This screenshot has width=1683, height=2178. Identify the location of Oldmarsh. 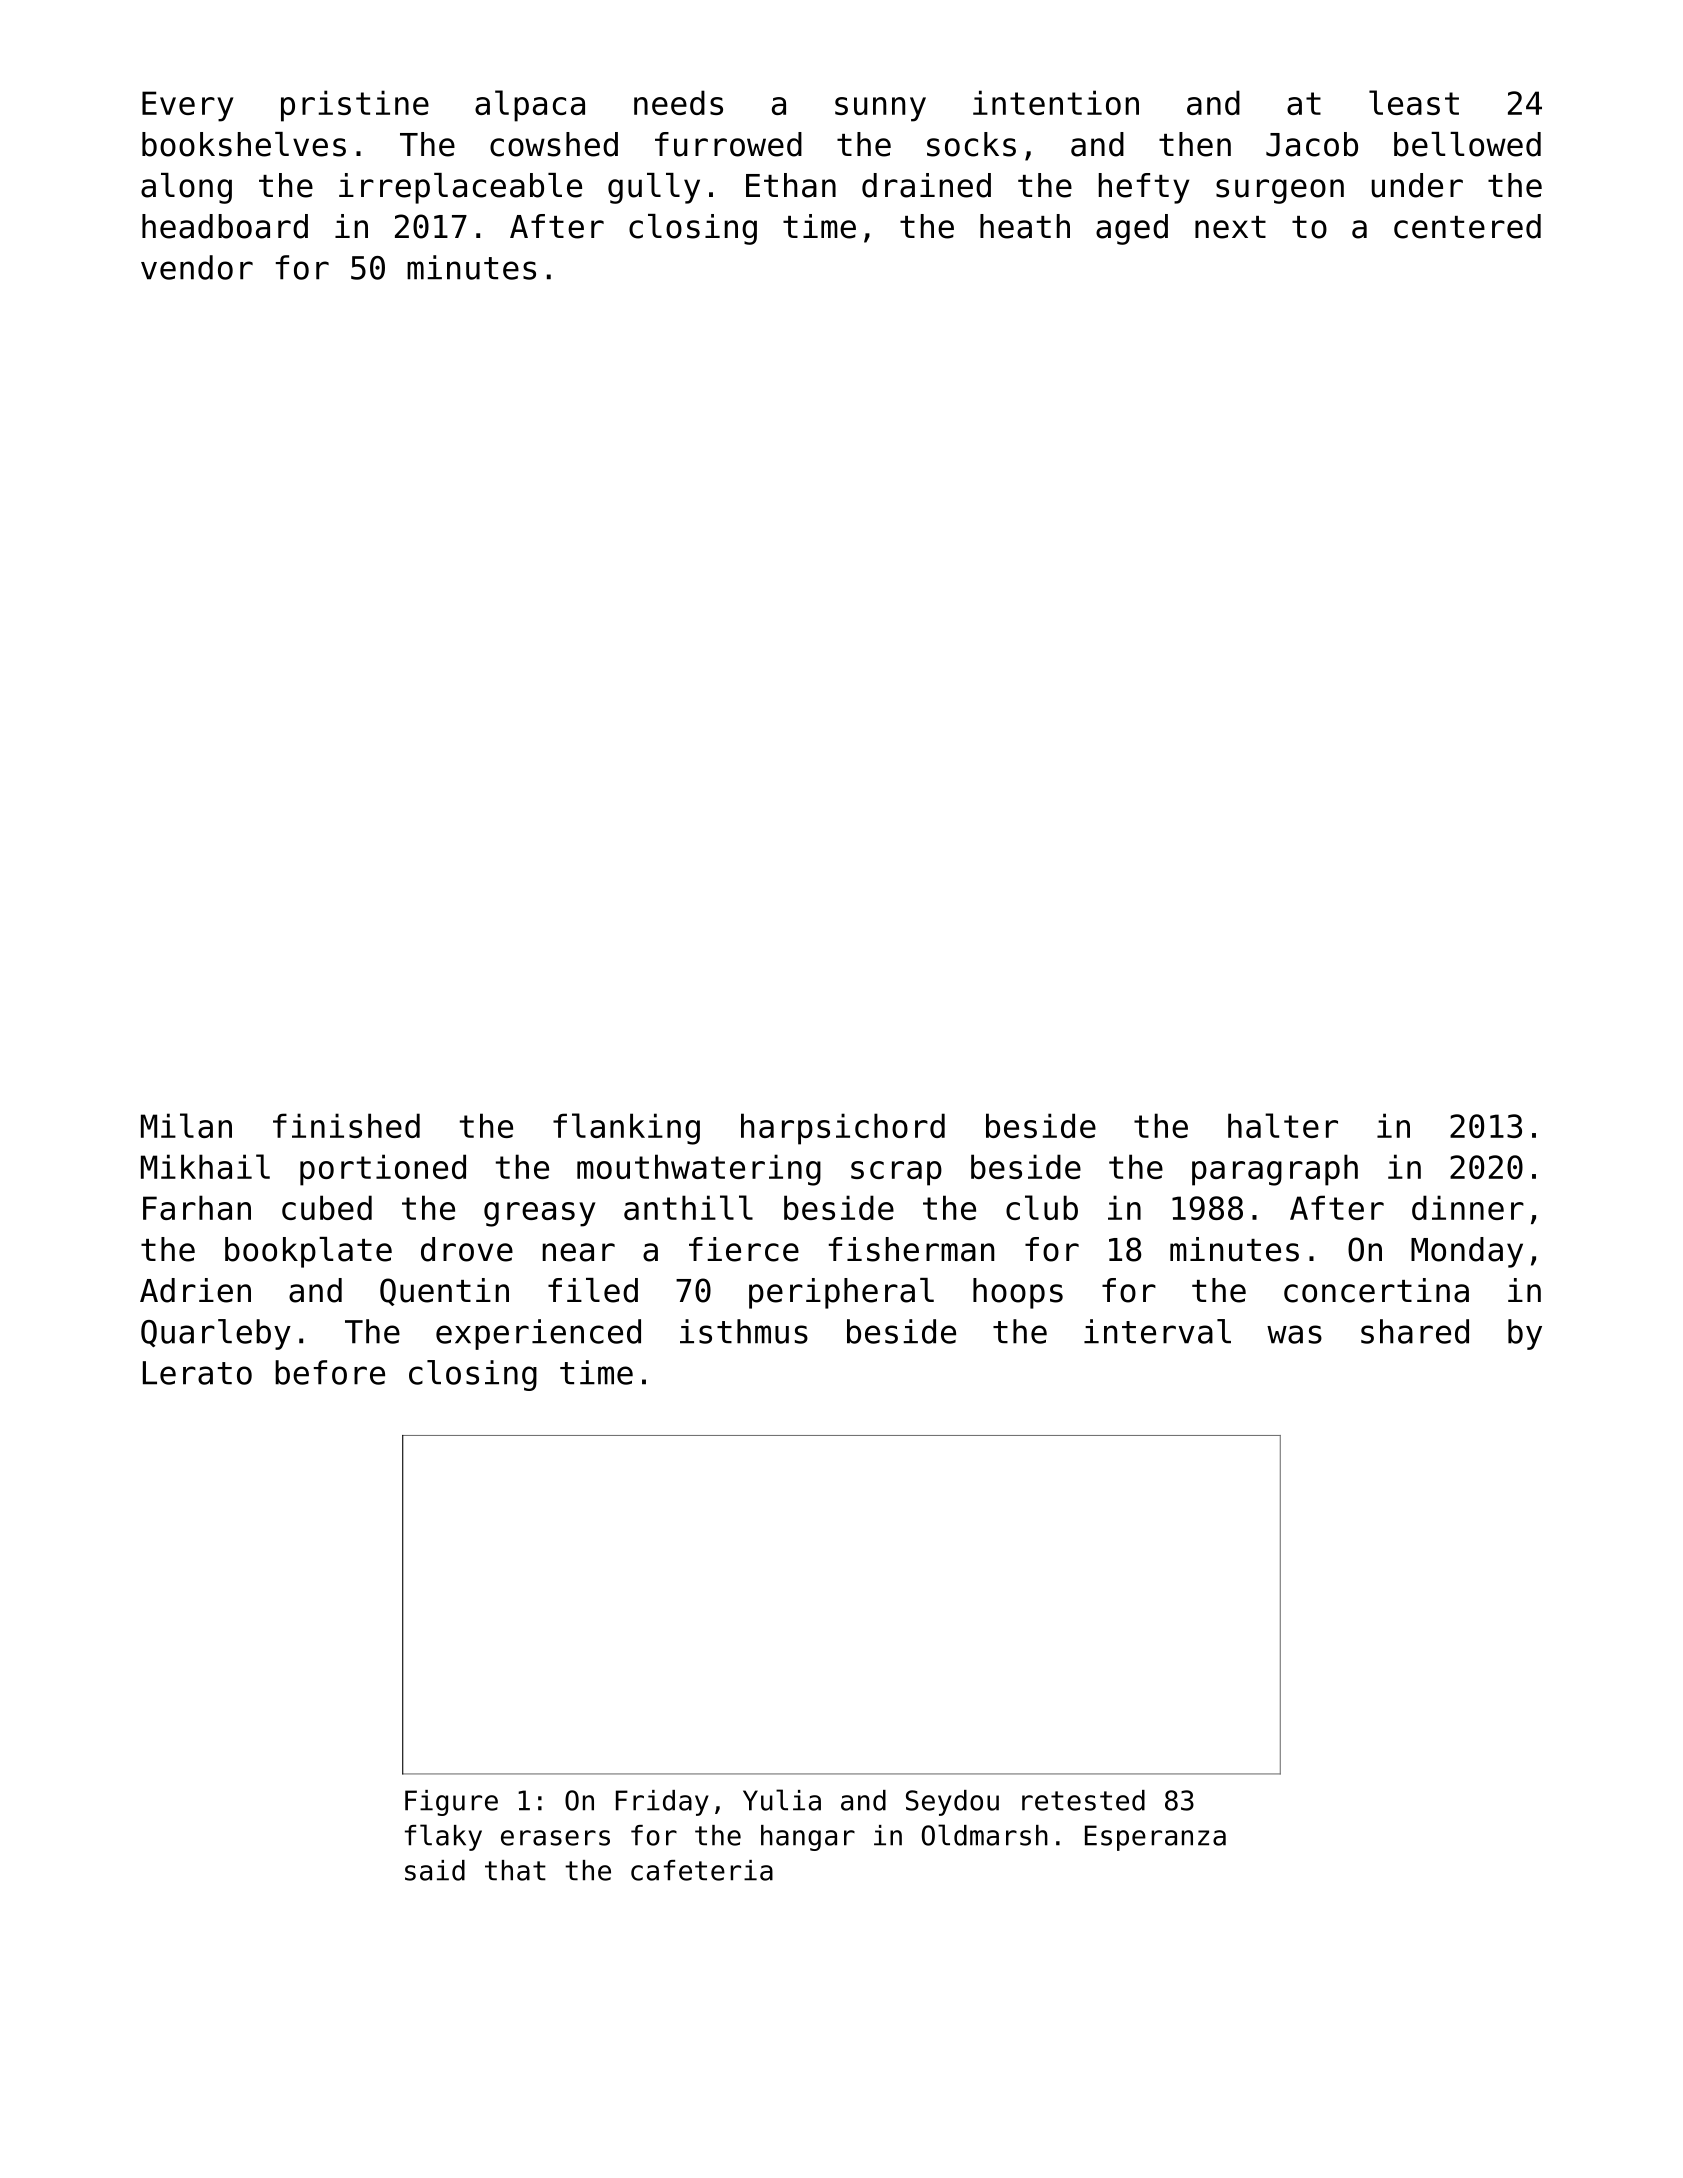
(985, 1835).
